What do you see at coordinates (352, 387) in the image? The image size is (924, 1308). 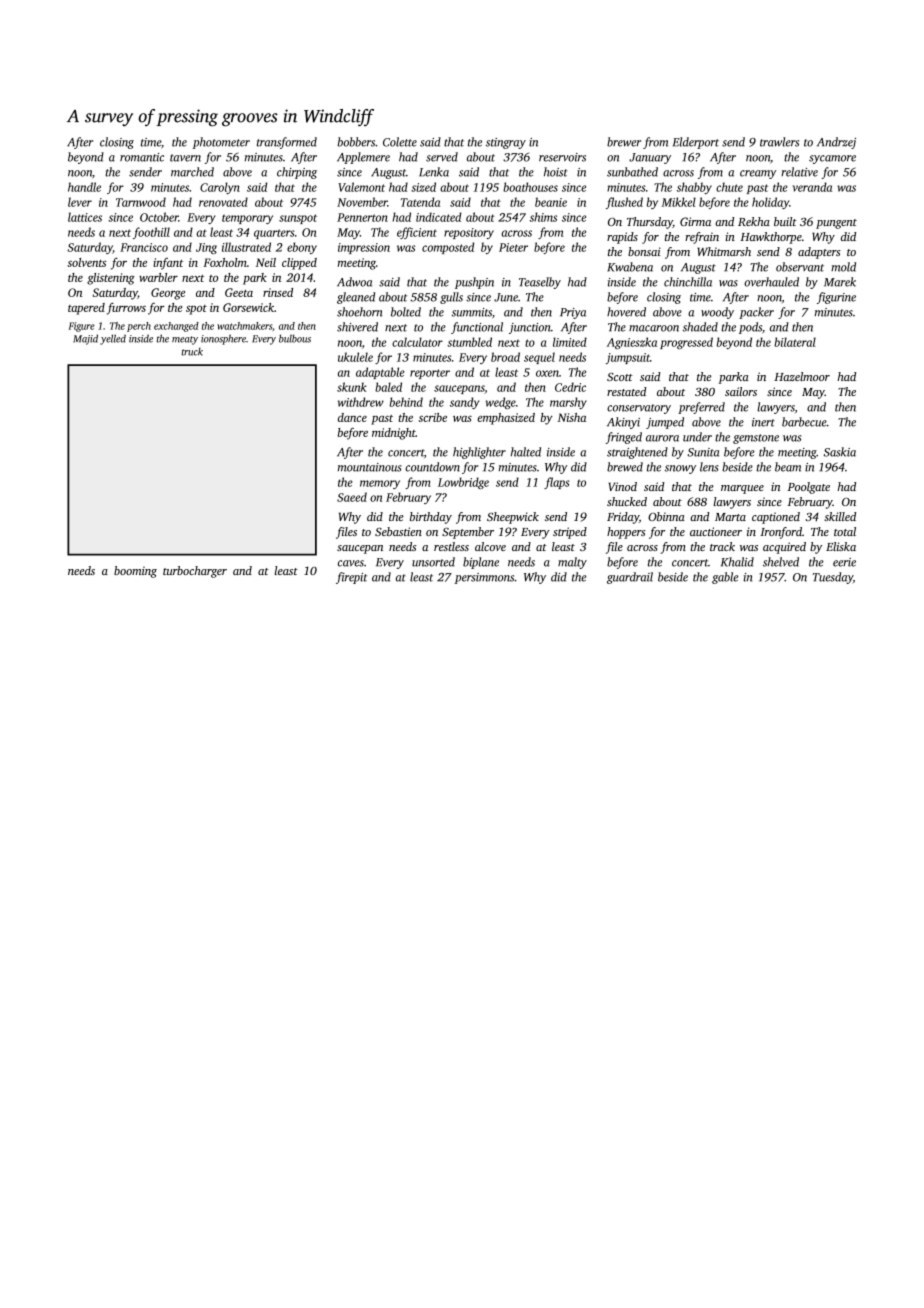 I see `skunk` at bounding box center [352, 387].
